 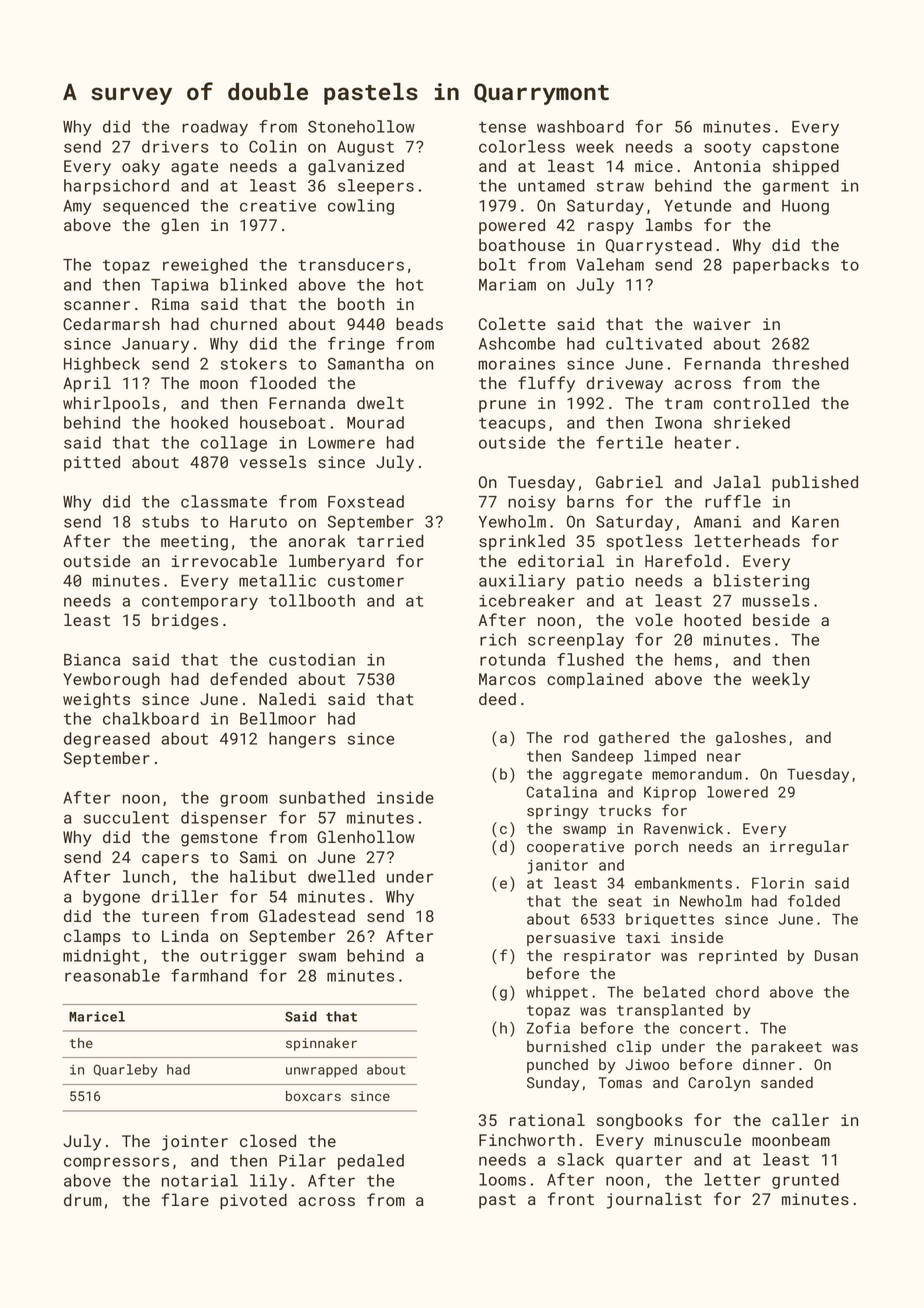 I want to click on whirlpools, so click(x=111, y=404).
